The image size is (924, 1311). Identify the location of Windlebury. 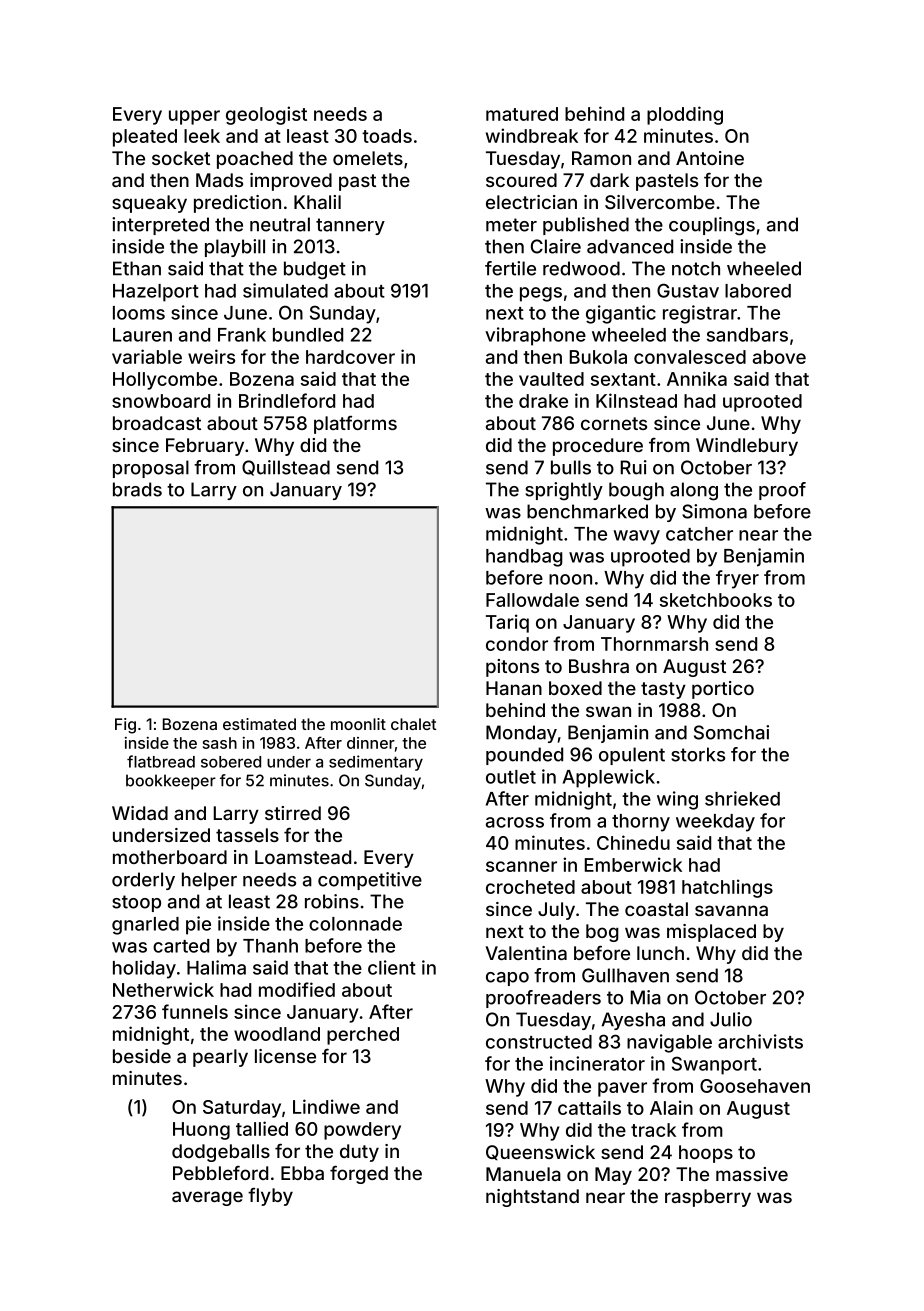
(747, 447).
